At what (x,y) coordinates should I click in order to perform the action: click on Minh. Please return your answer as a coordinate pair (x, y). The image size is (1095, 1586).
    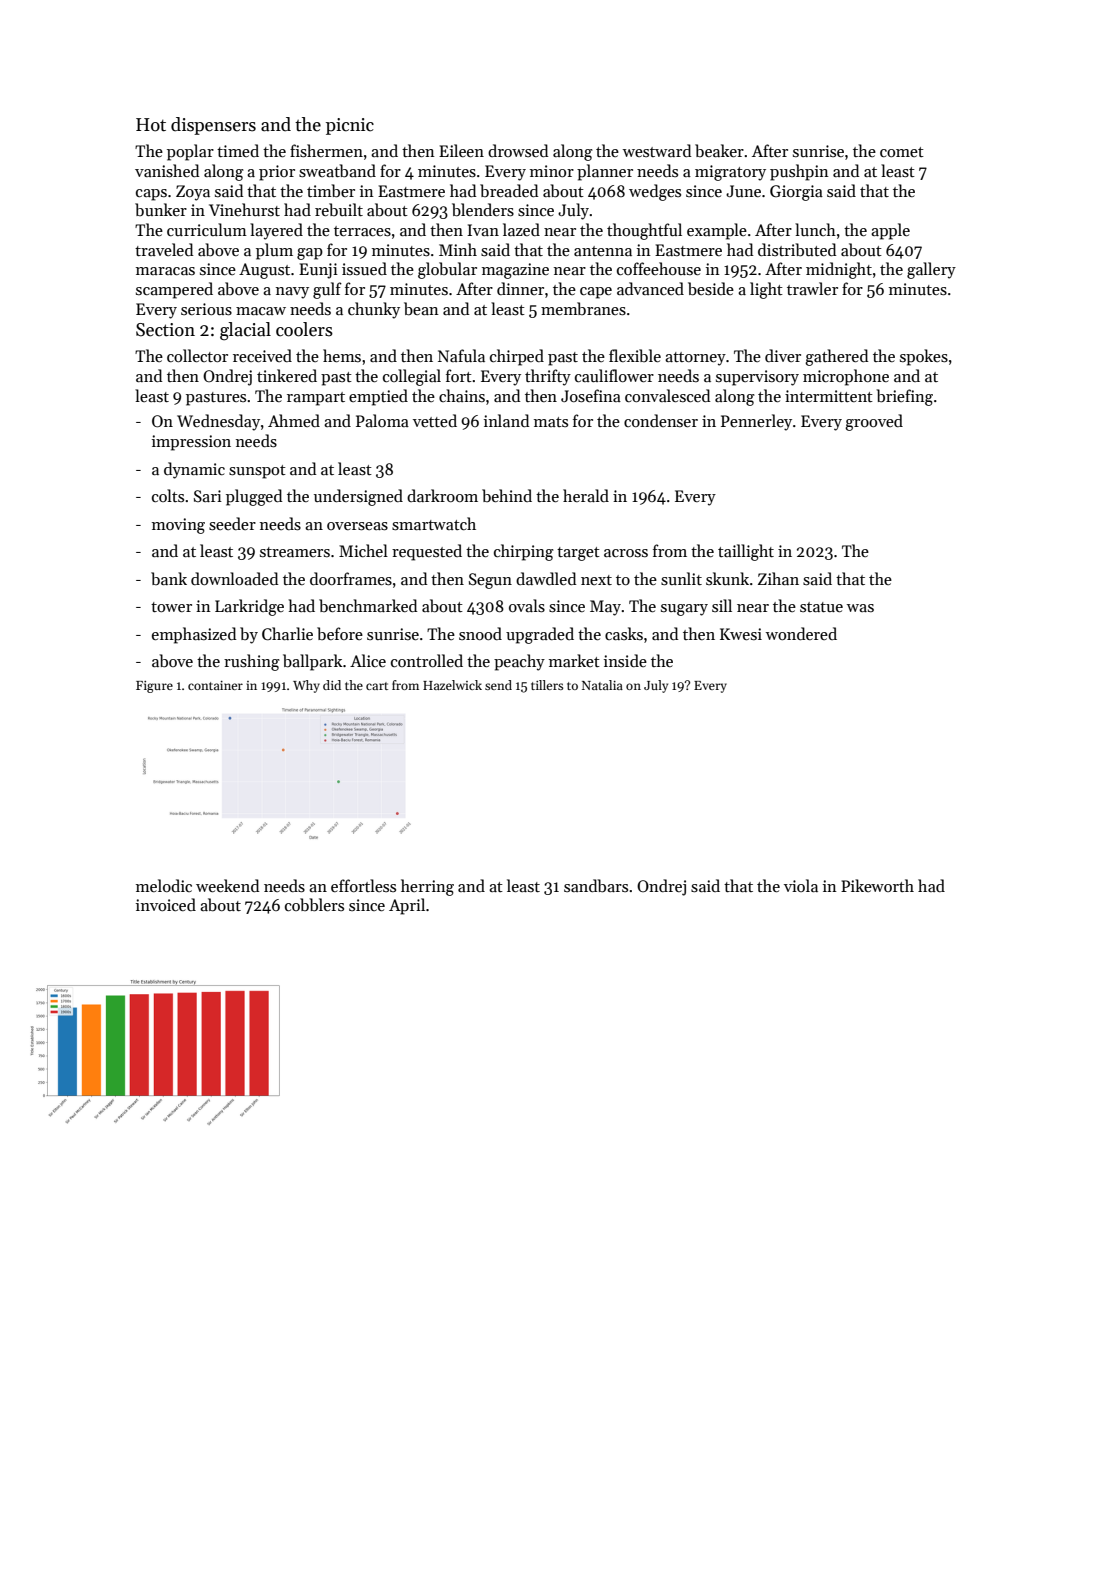
    Looking at the image, I should click on (458, 249).
